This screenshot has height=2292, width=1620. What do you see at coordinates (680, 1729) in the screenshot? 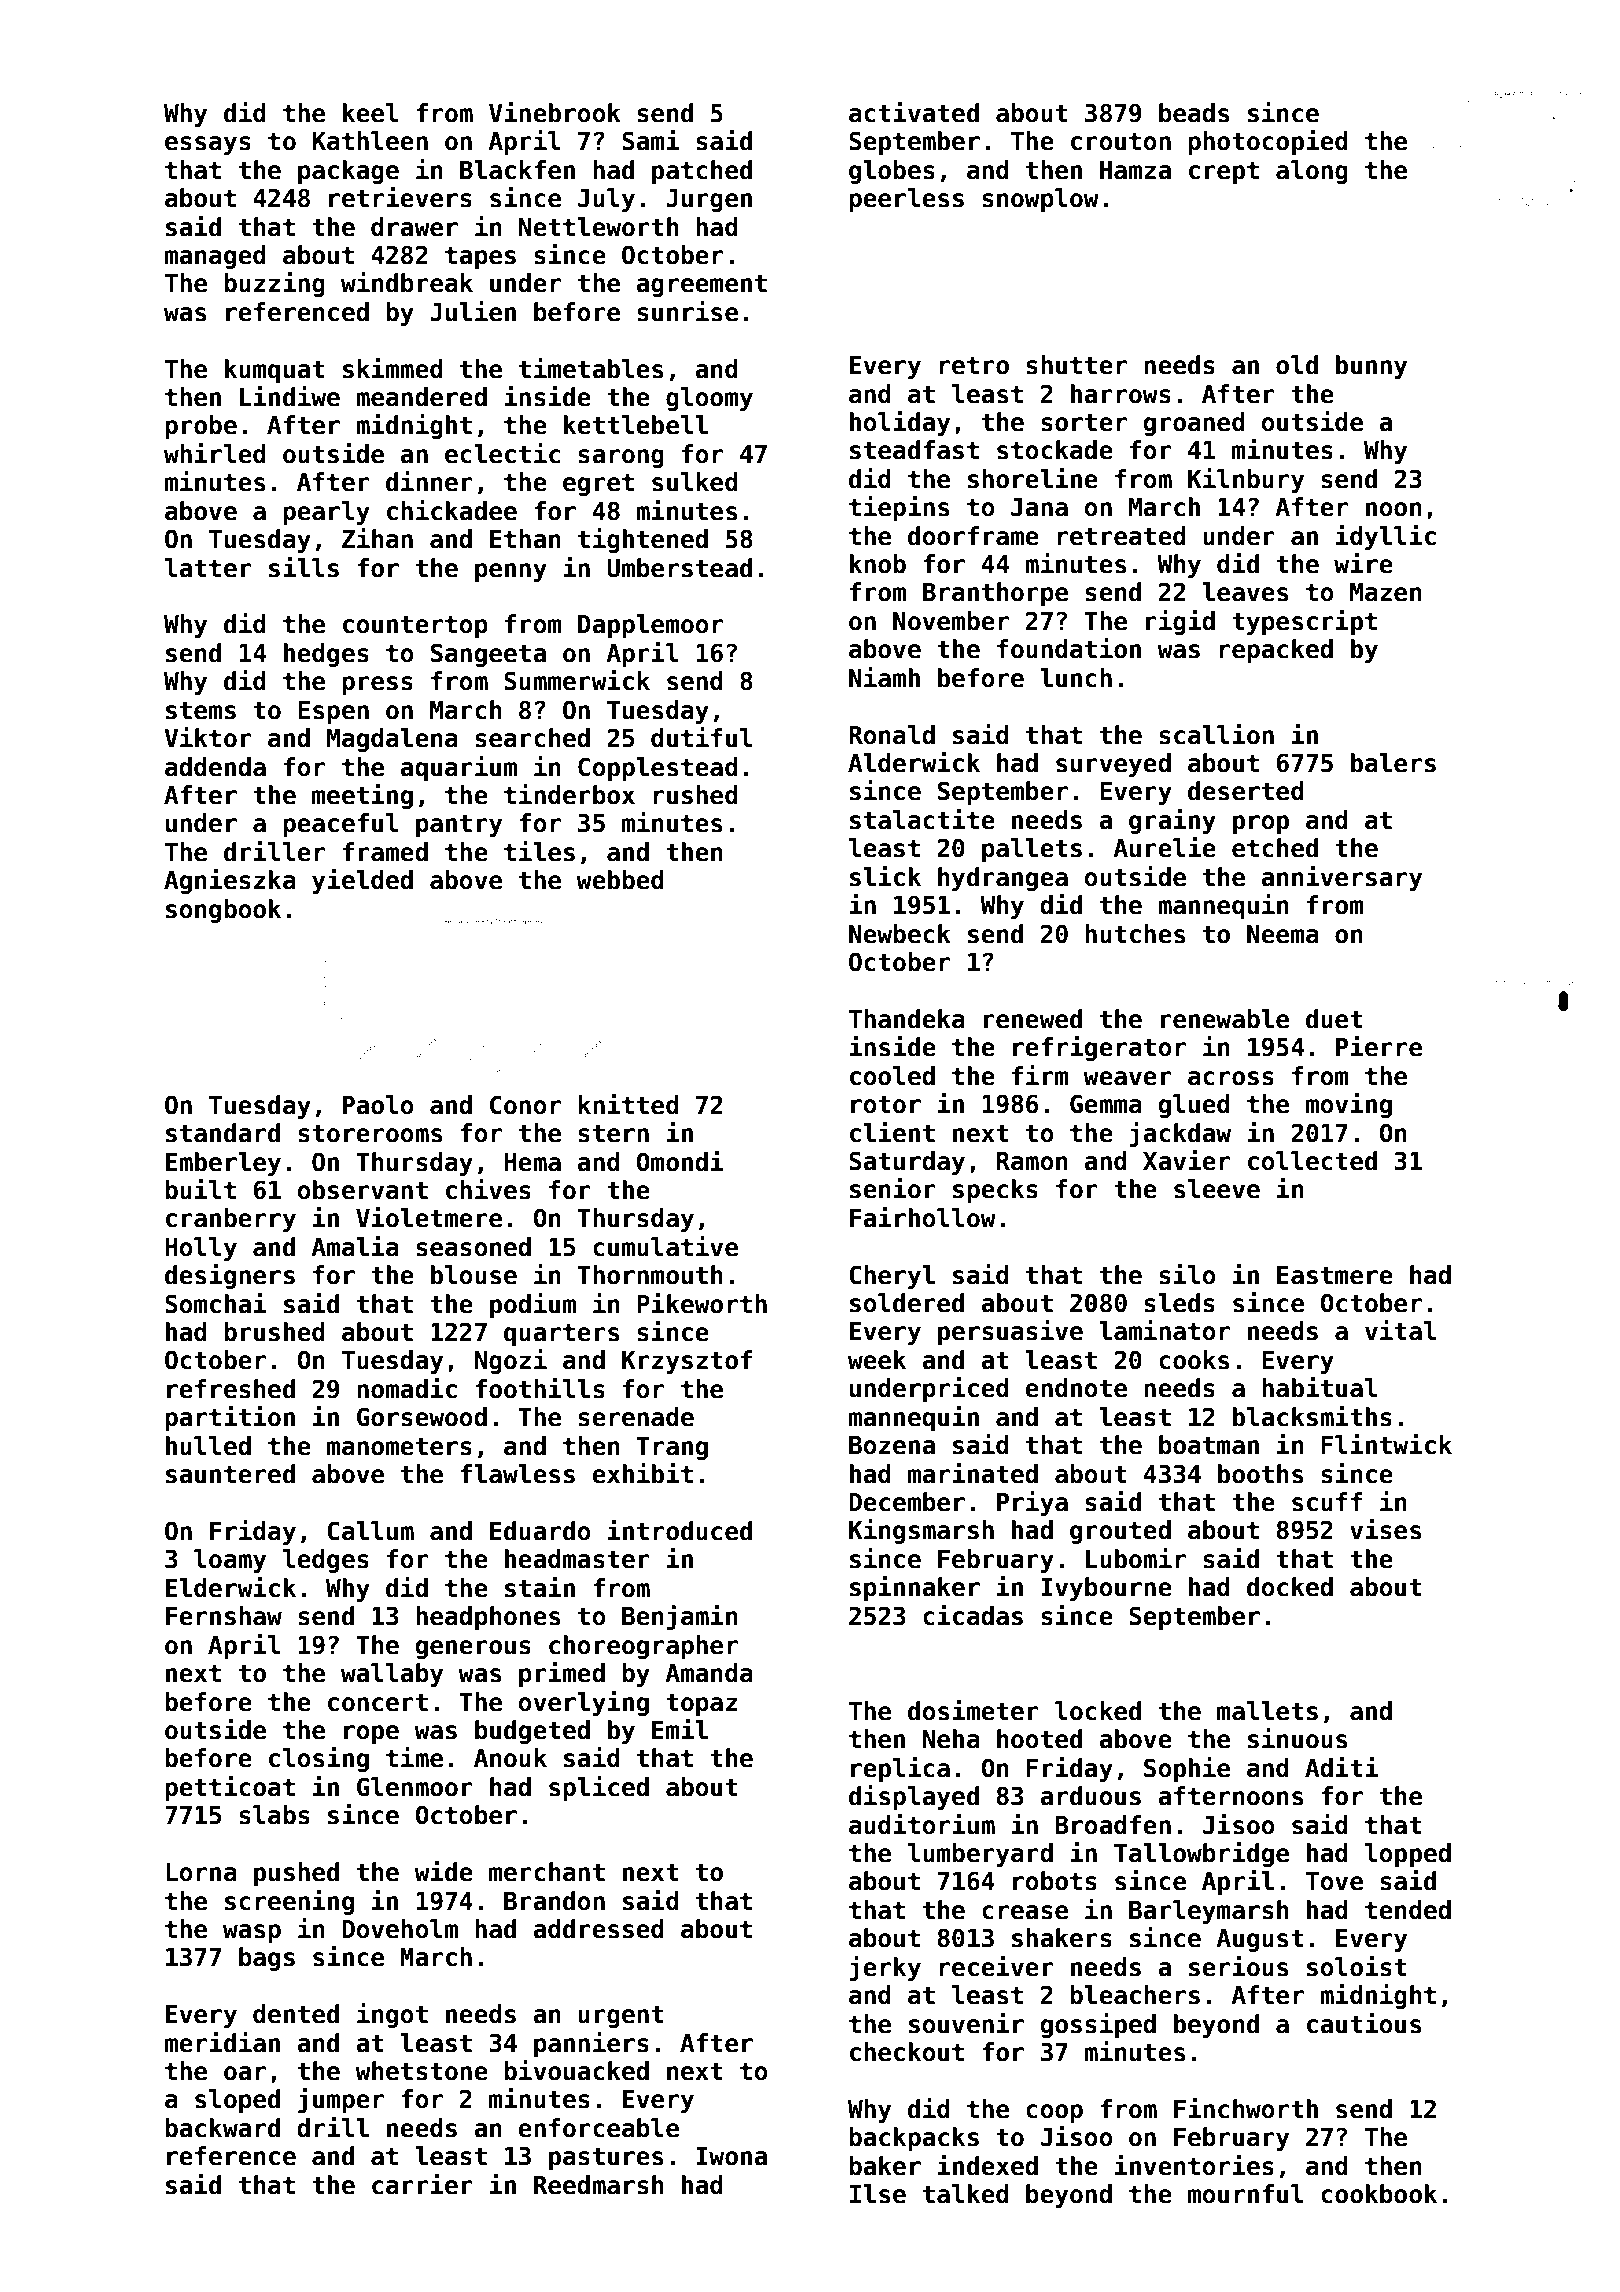
I see `Emil` at bounding box center [680, 1729].
